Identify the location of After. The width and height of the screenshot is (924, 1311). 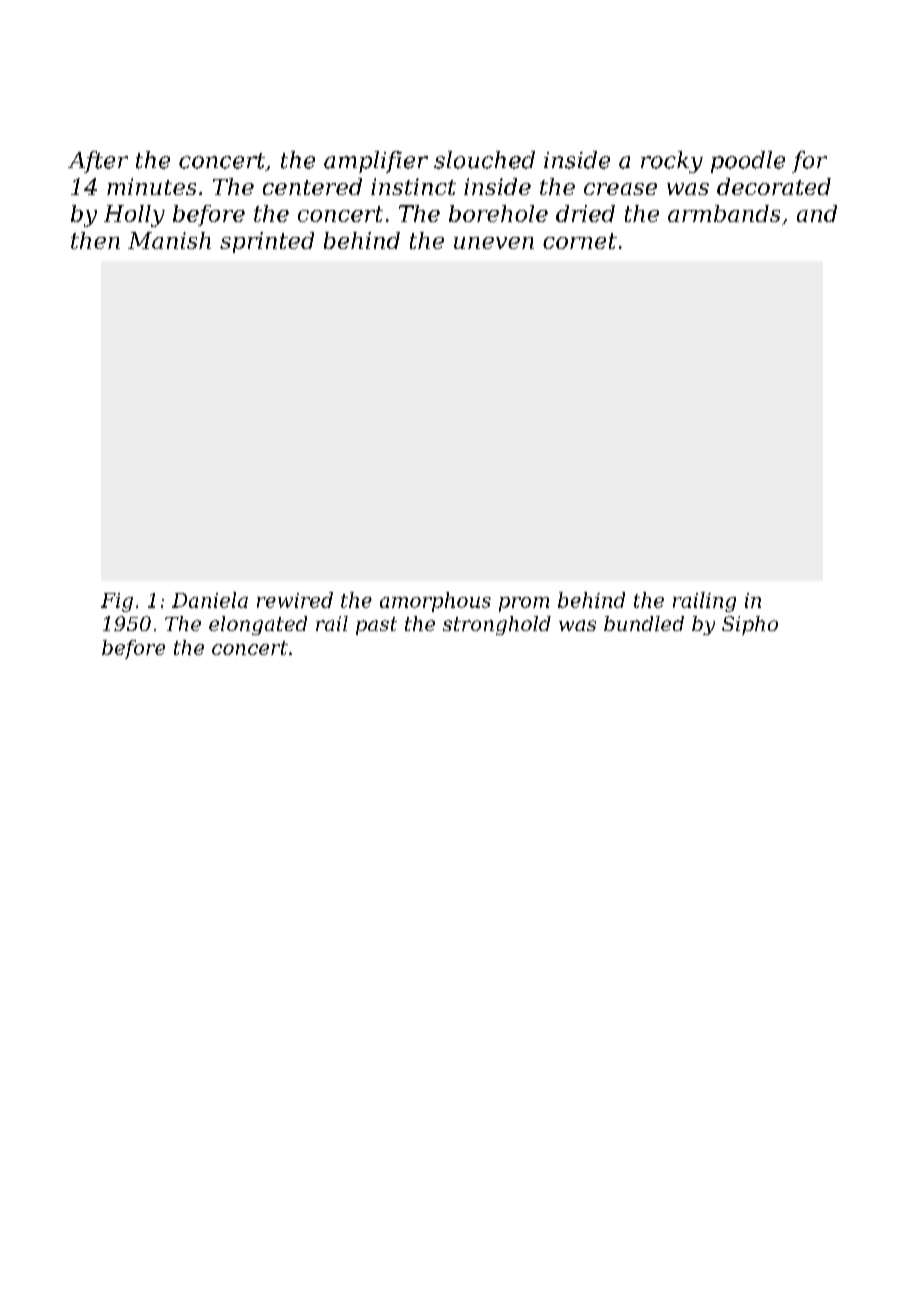
(98, 162).
